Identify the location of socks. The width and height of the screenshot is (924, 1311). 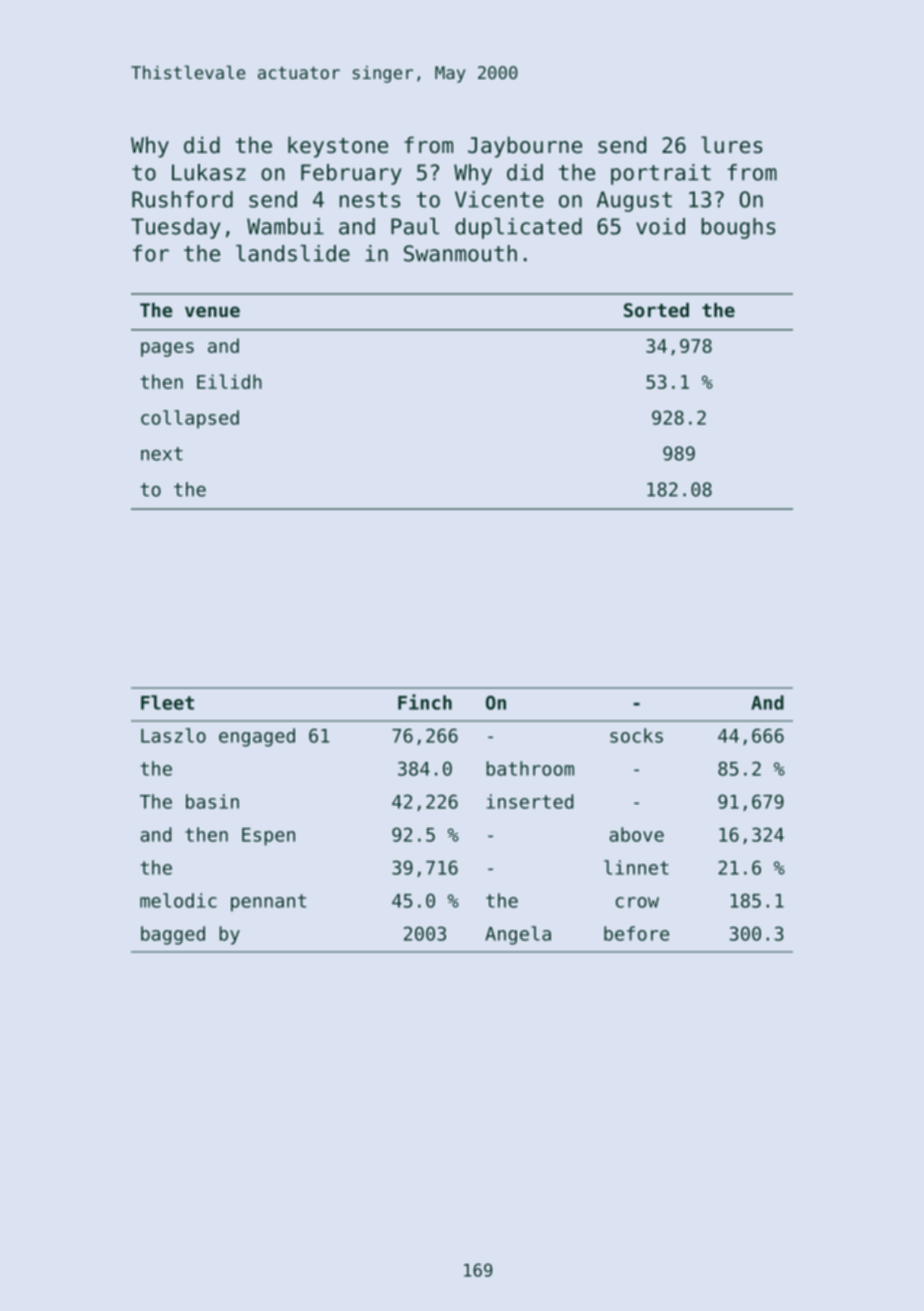
(636, 735).
